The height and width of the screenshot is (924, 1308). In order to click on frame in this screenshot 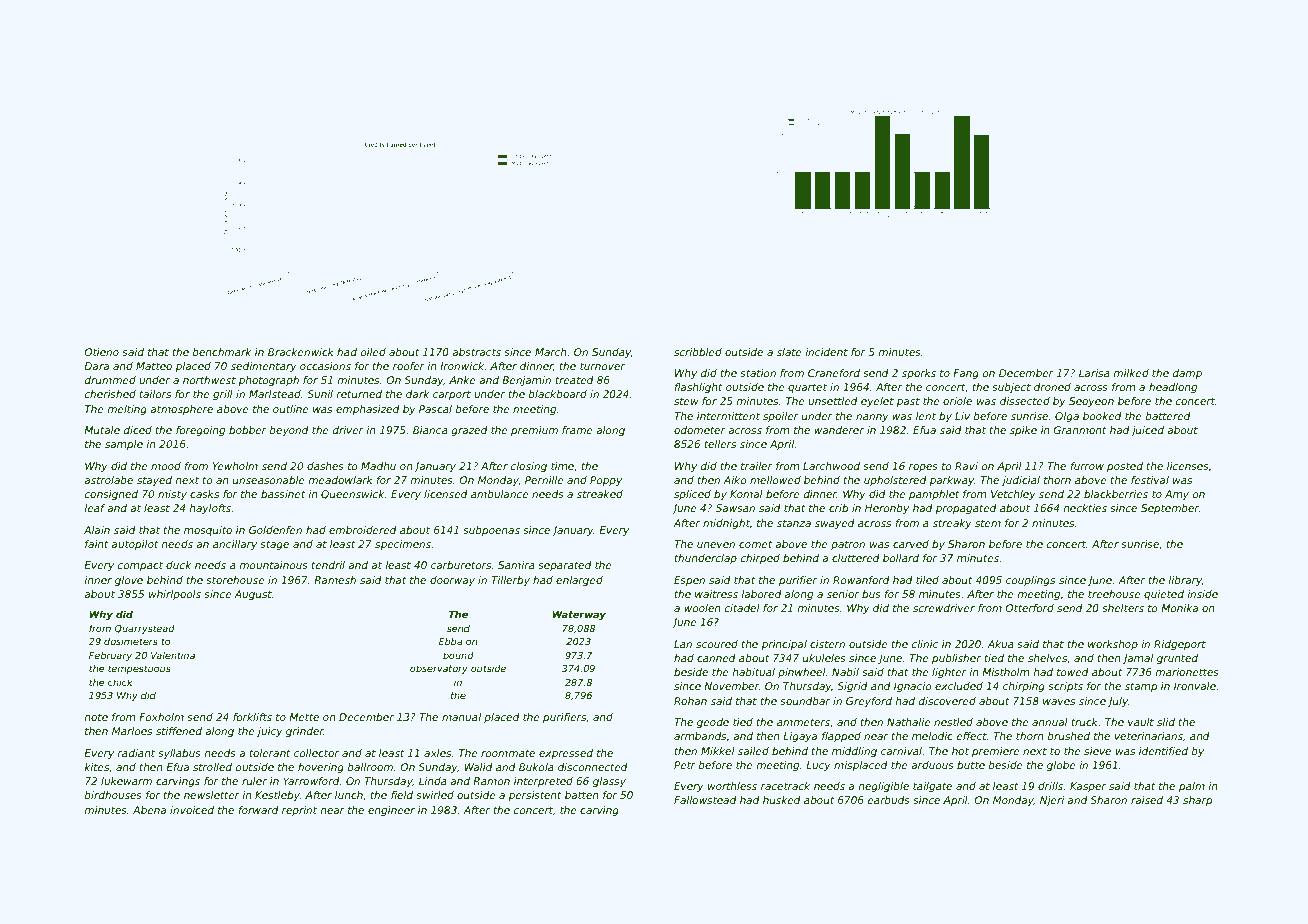, I will do `click(577, 430)`.
